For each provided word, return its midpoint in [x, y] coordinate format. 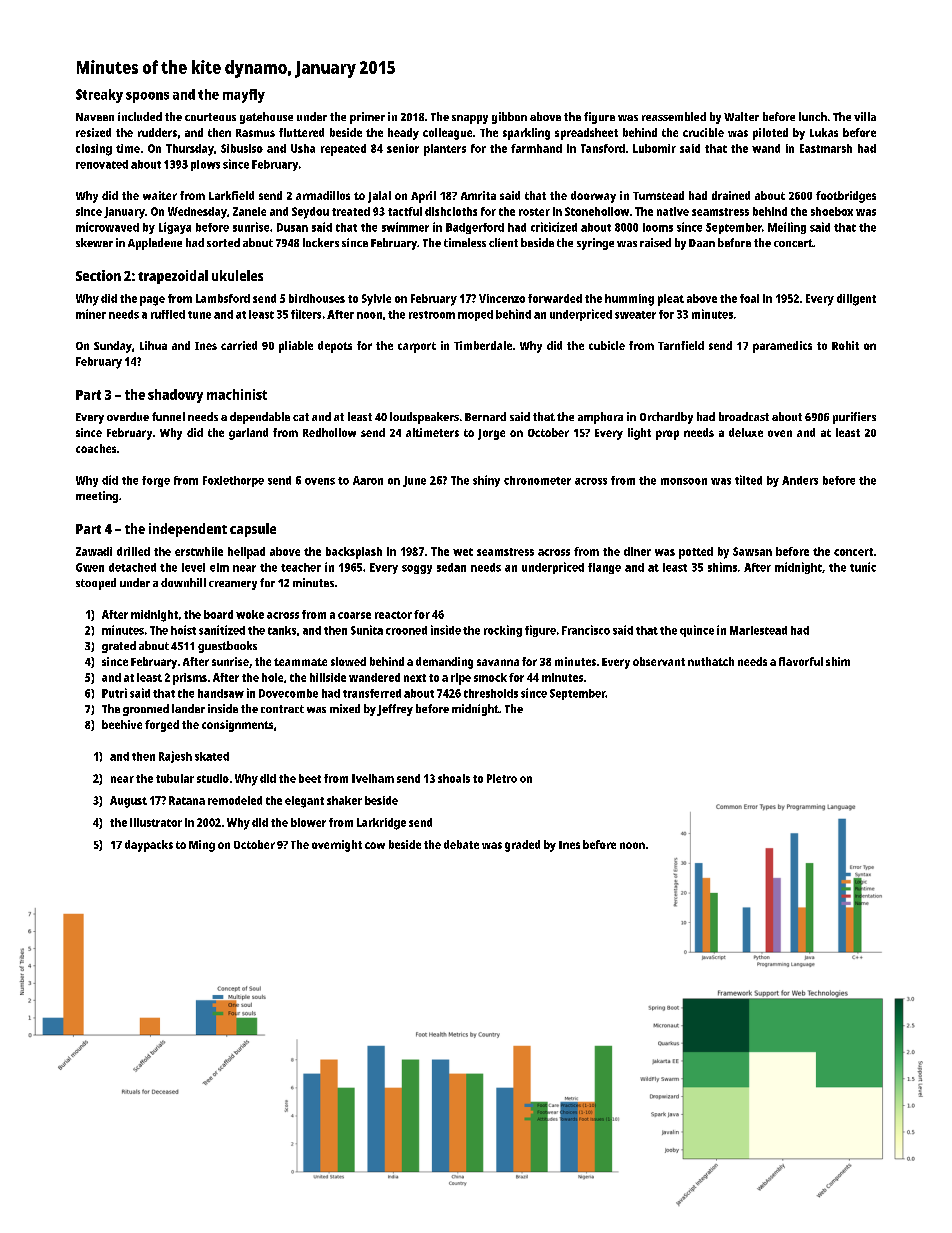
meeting [97, 497]
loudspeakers [424, 418]
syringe [595, 244]
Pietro [502, 778]
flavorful [801, 661]
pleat [671, 300]
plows [205, 165]
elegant [304, 802]
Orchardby [666, 418]
